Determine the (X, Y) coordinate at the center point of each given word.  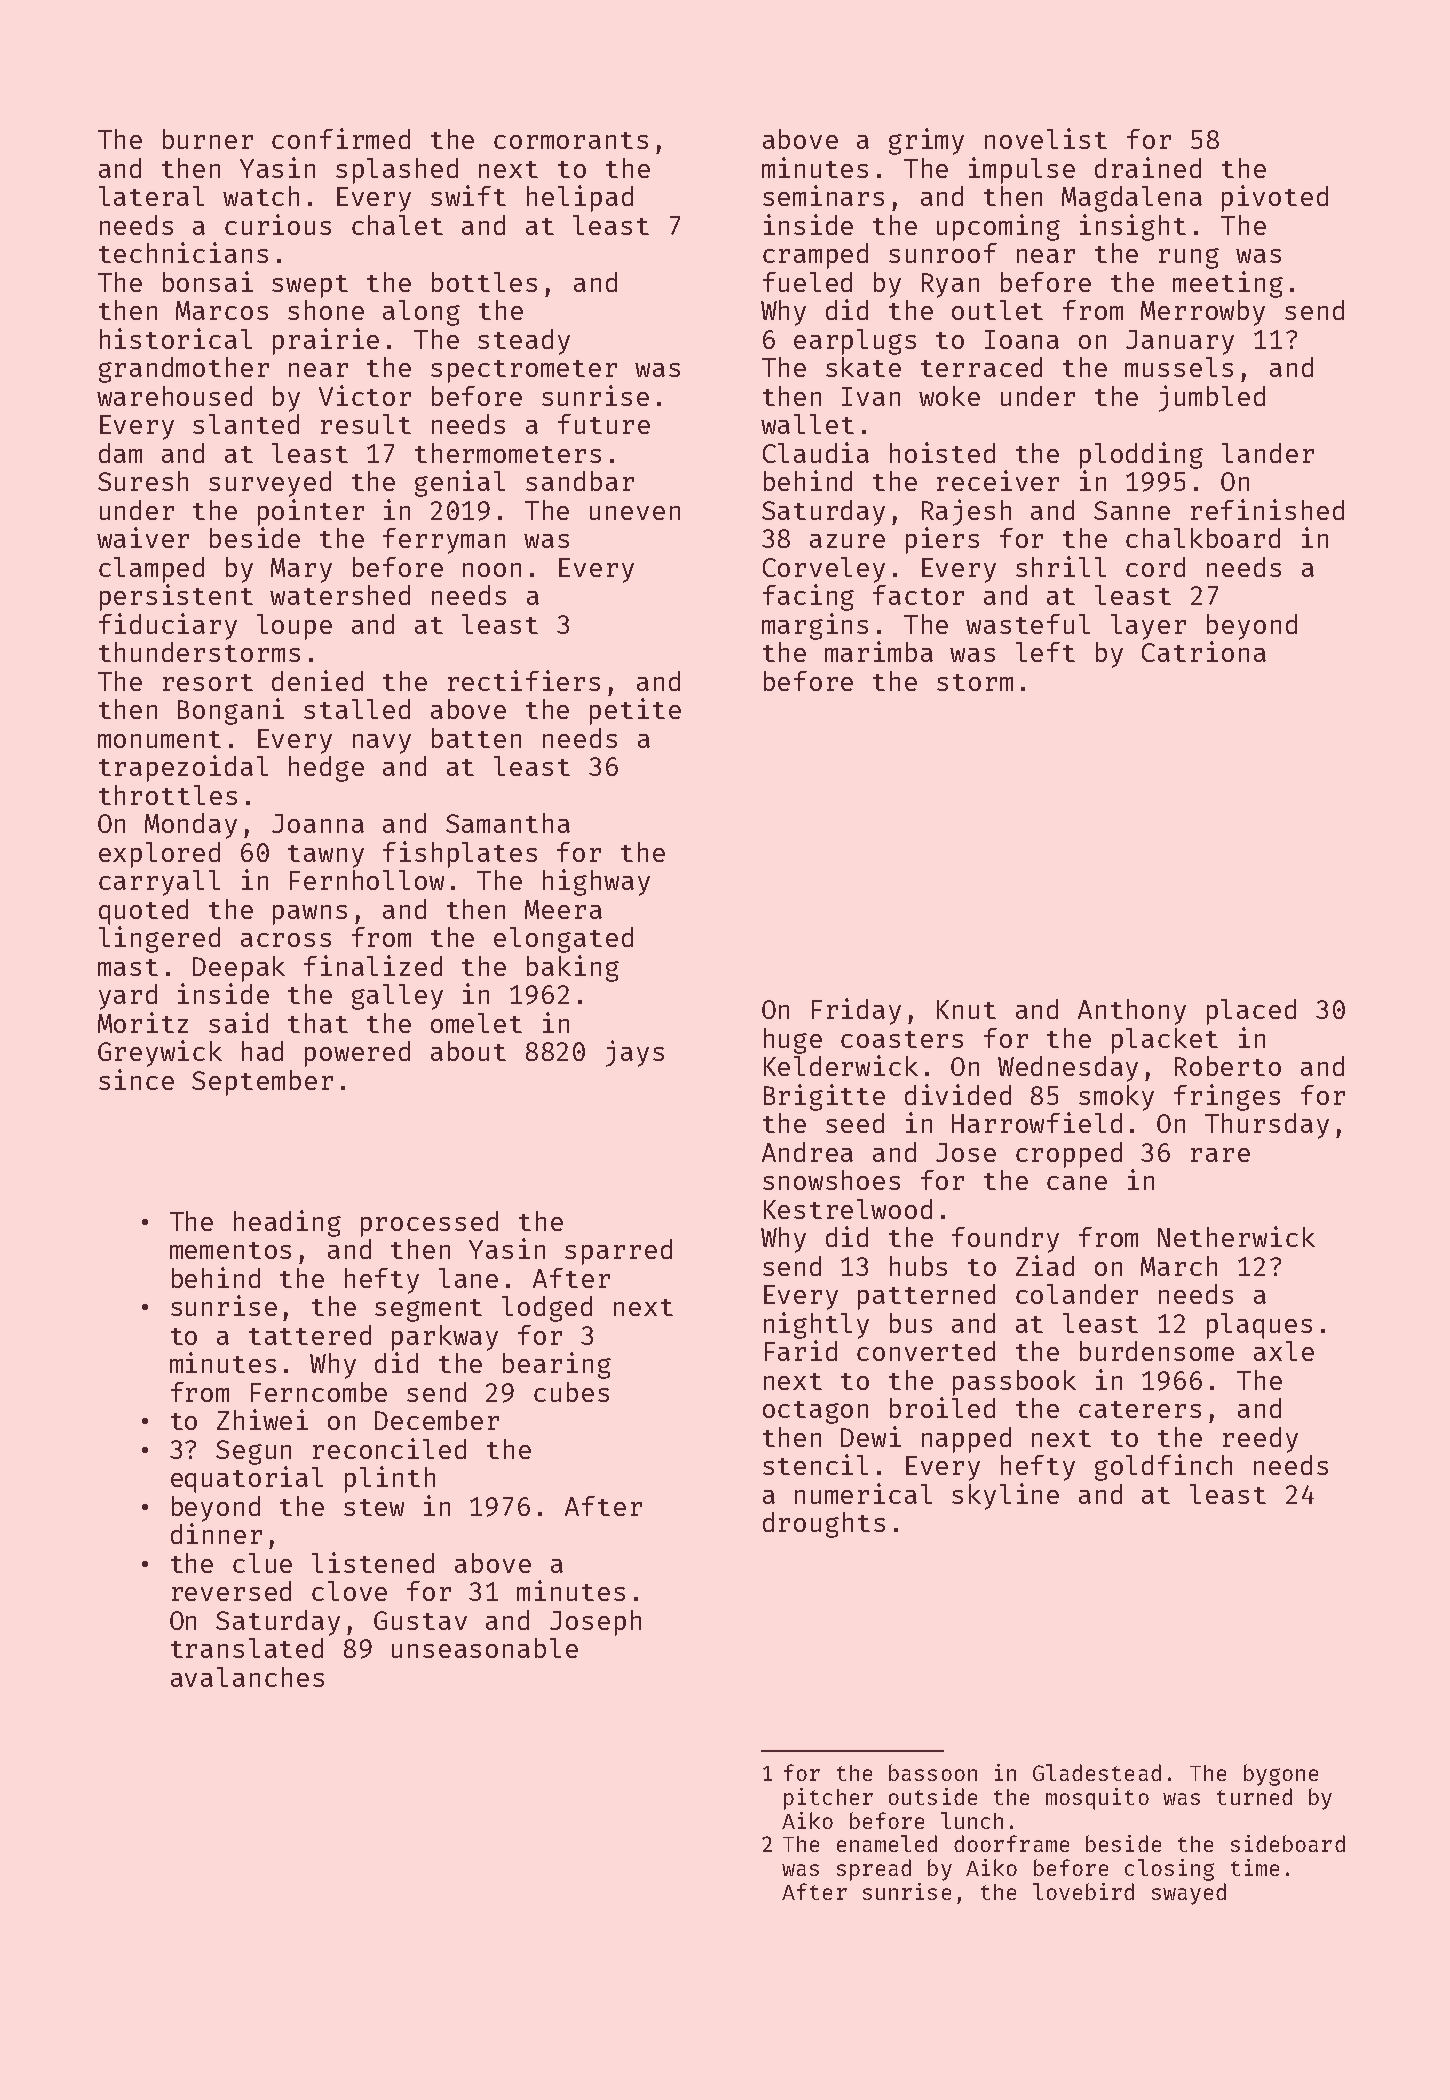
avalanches (247, 1677)
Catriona (1204, 651)
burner (208, 139)
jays (635, 1053)
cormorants (571, 140)
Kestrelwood (848, 1209)
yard (128, 997)
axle (1284, 1351)
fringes (1227, 1097)
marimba (879, 651)
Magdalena (1132, 199)
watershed (340, 595)
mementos (230, 1250)
